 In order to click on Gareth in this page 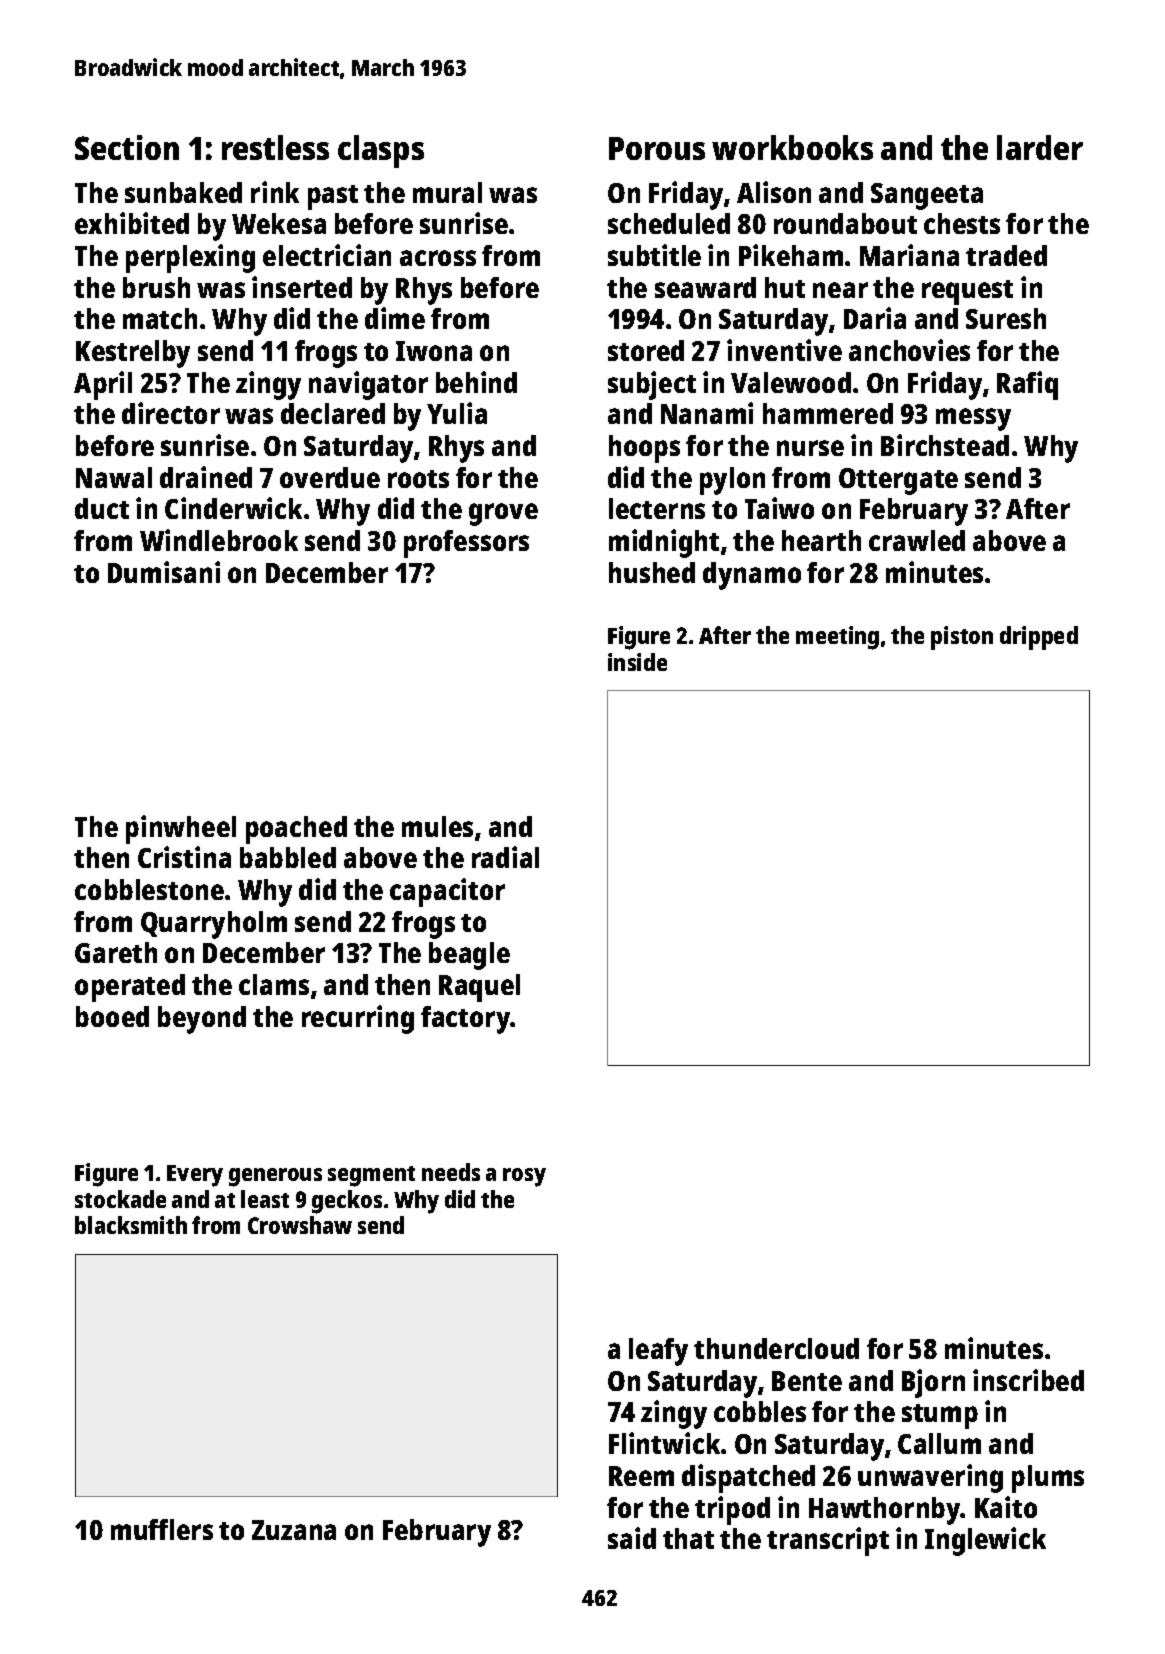, I will do `click(116, 952)`.
